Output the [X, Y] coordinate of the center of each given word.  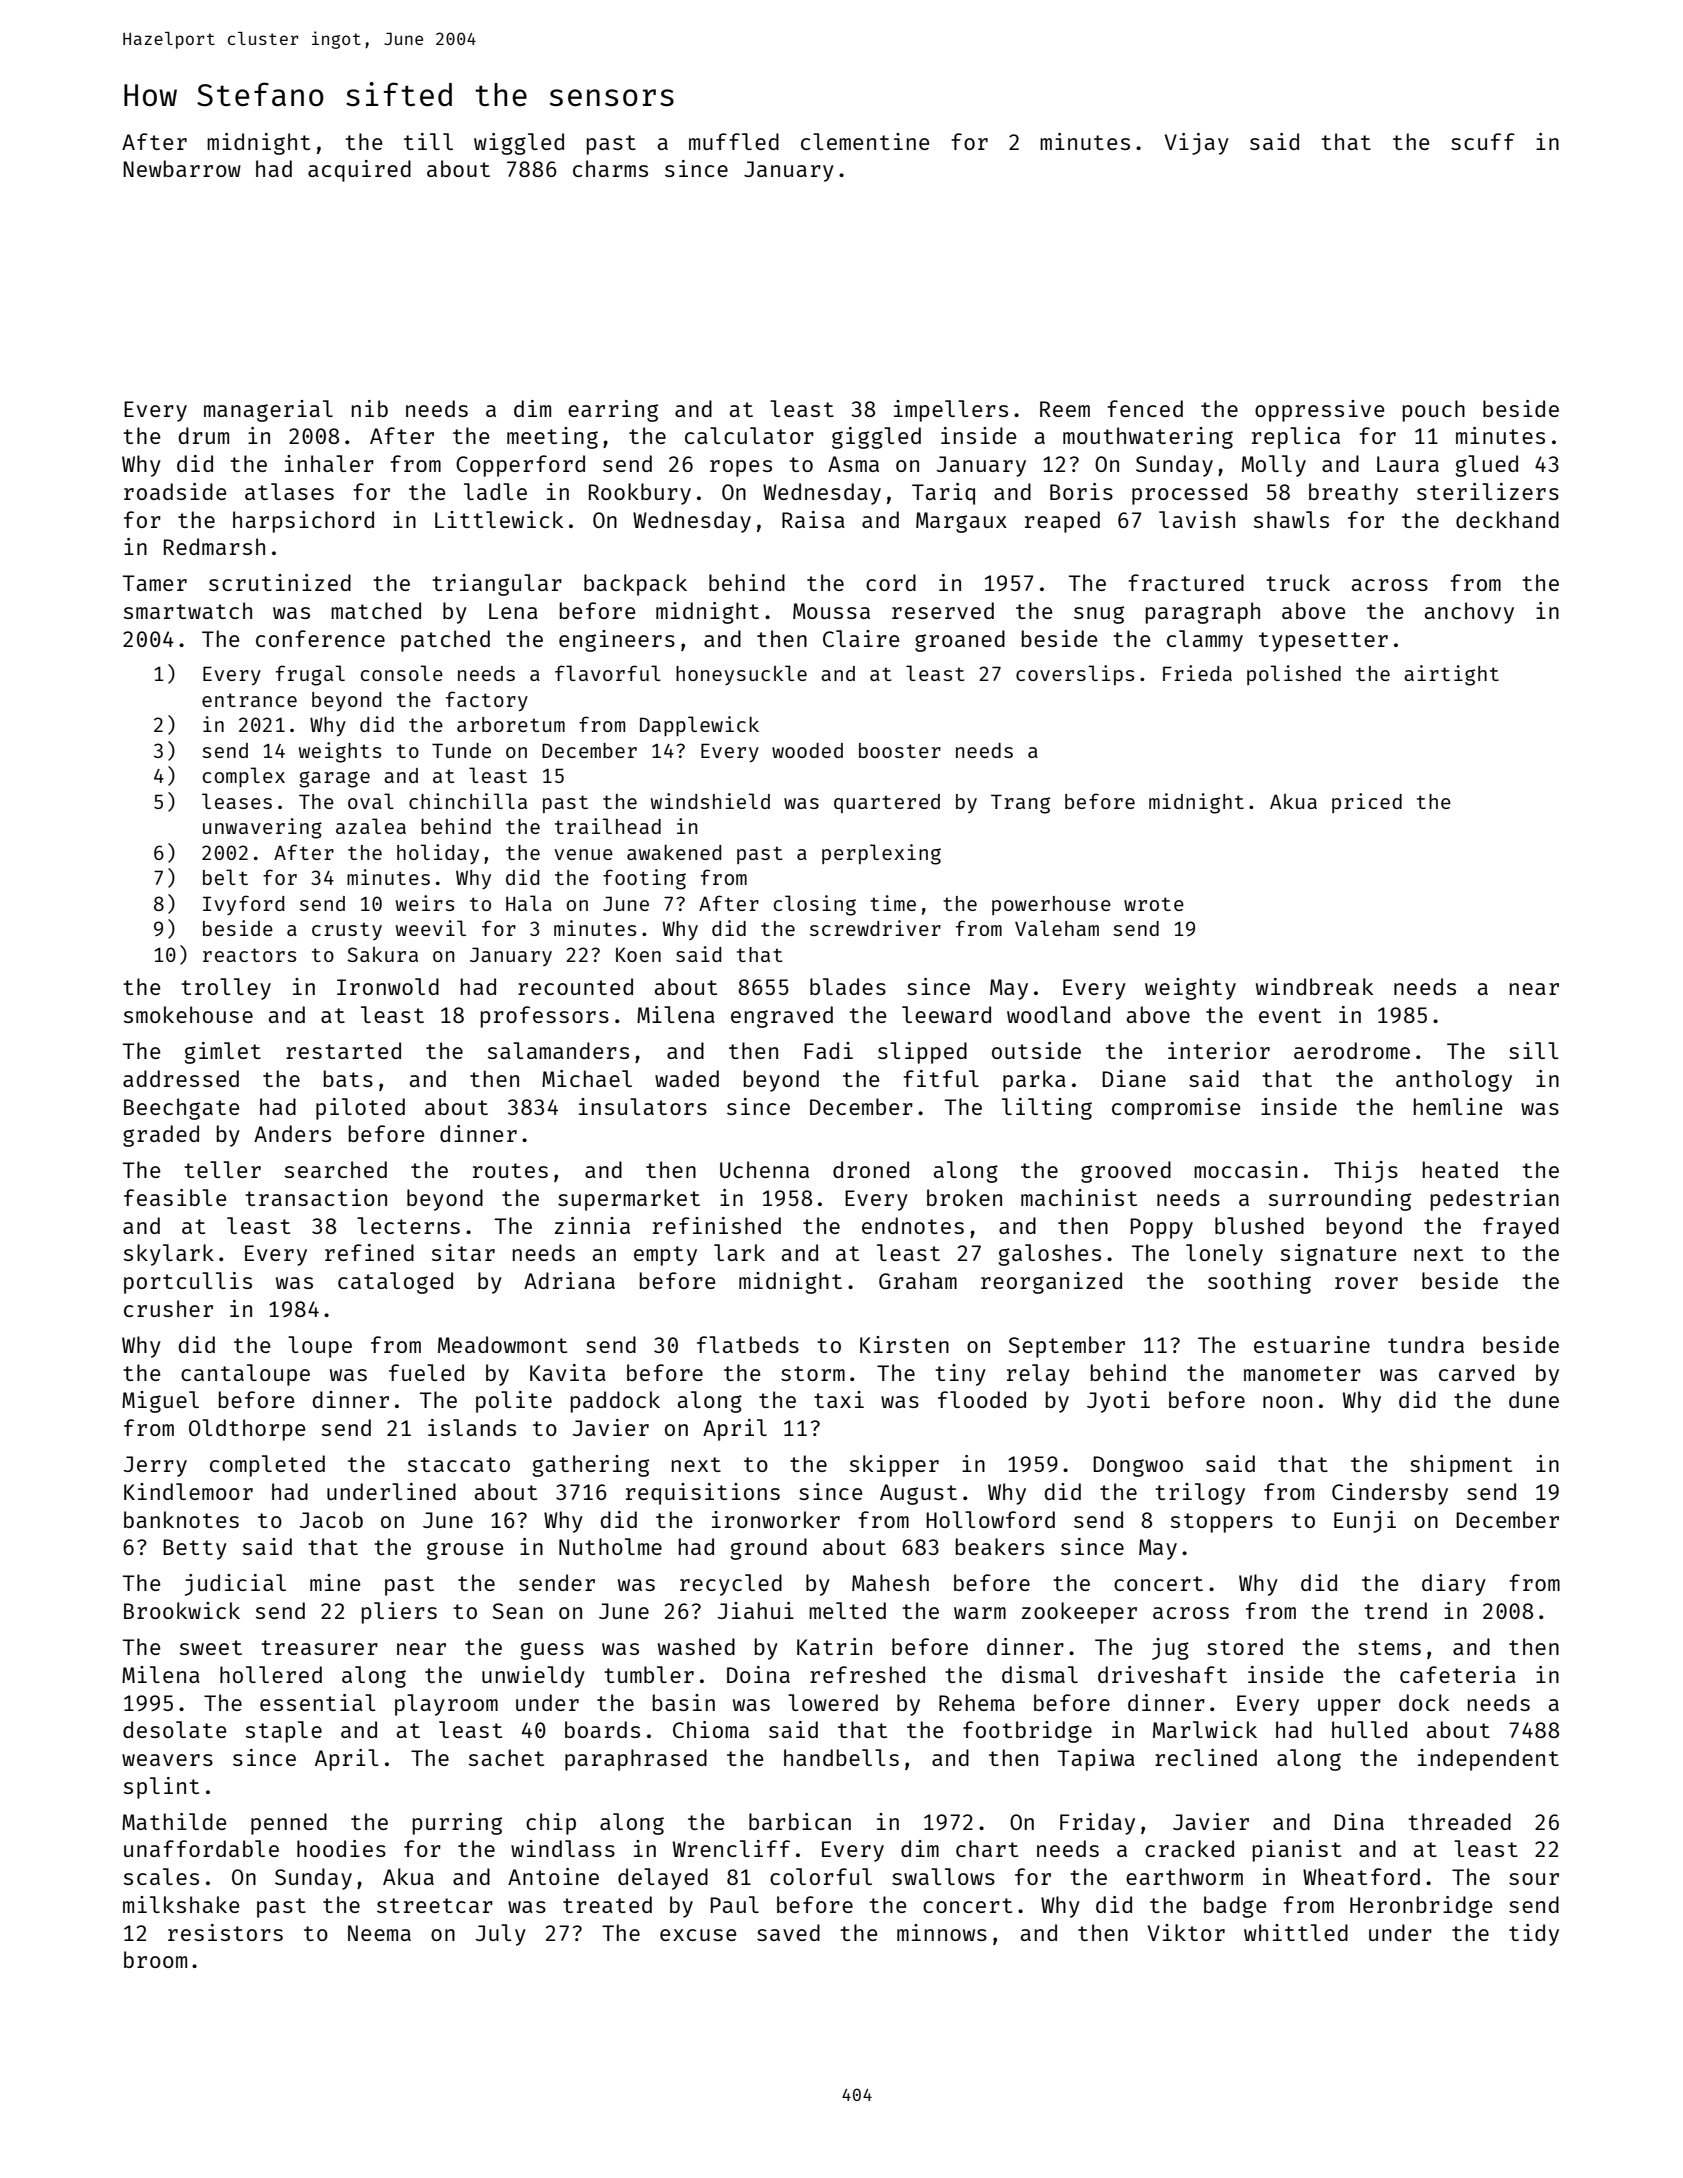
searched [336, 1169]
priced [1367, 803]
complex [244, 777]
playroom [446, 1705]
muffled [734, 141]
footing [644, 879]
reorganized [1051, 1283]
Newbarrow [182, 168]
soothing [1259, 1283]
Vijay [1197, 144]
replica [1296, 438]
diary [1454, 1585]
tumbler [649, 1674]
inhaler [329, 463]
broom [155, 1959]
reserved [943, 610]
